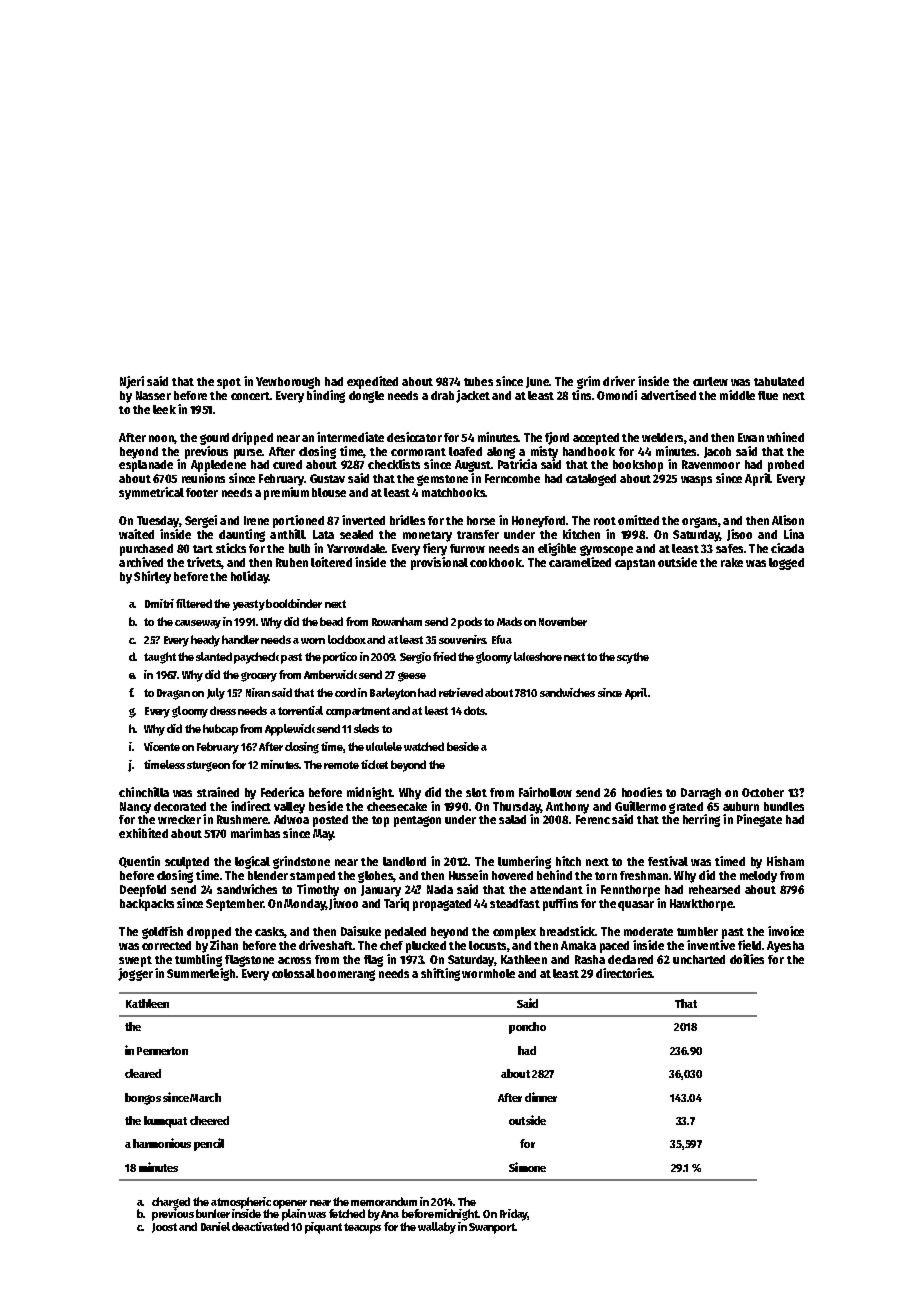 Image resolution: width=924 pixels, height=1308 pixels. What do you see at coordinates (710, 381) in the image?
I see `curlew` at bounding box center [710, 381].
